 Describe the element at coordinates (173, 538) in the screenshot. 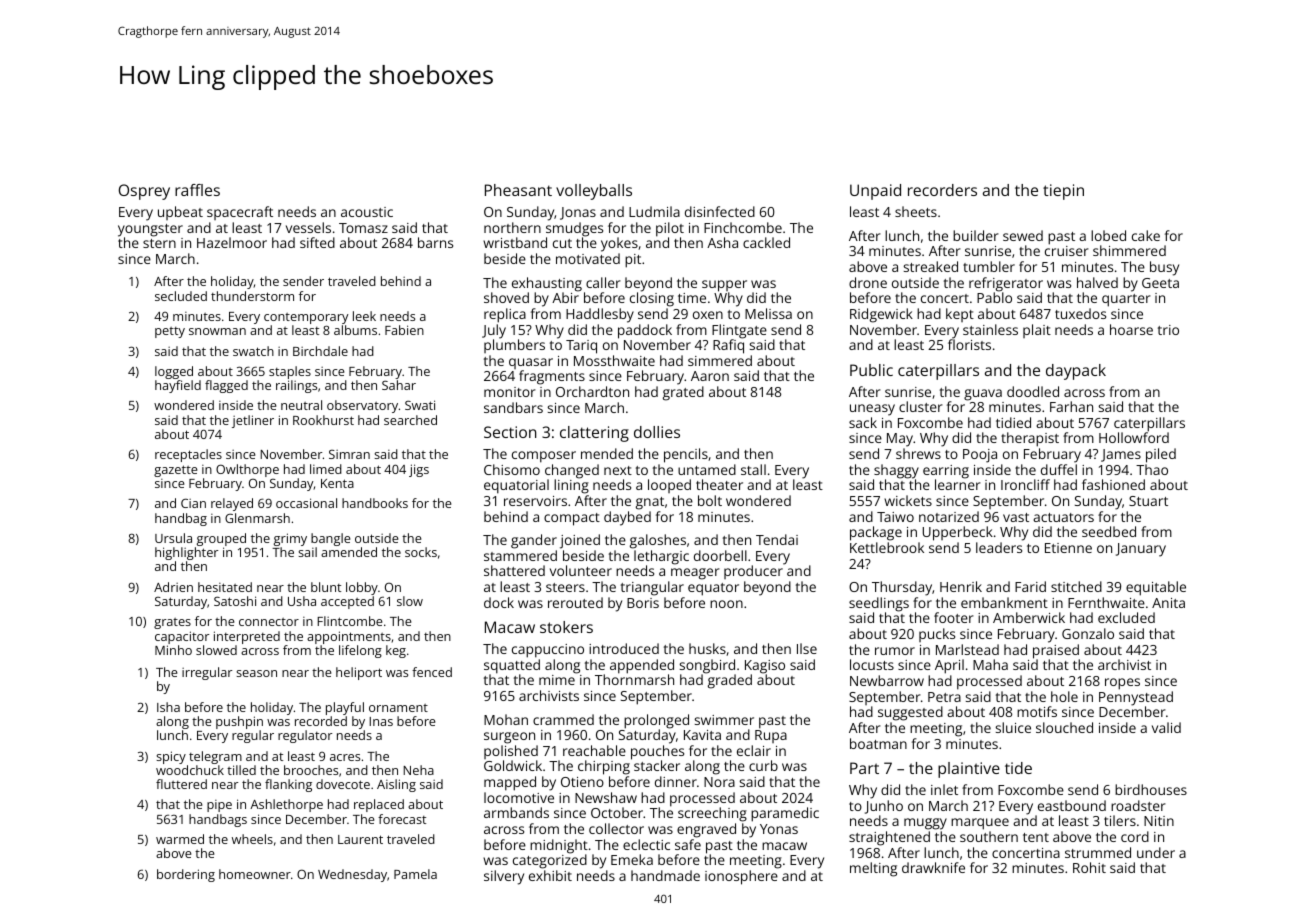

I see `Ursula` at that location.
